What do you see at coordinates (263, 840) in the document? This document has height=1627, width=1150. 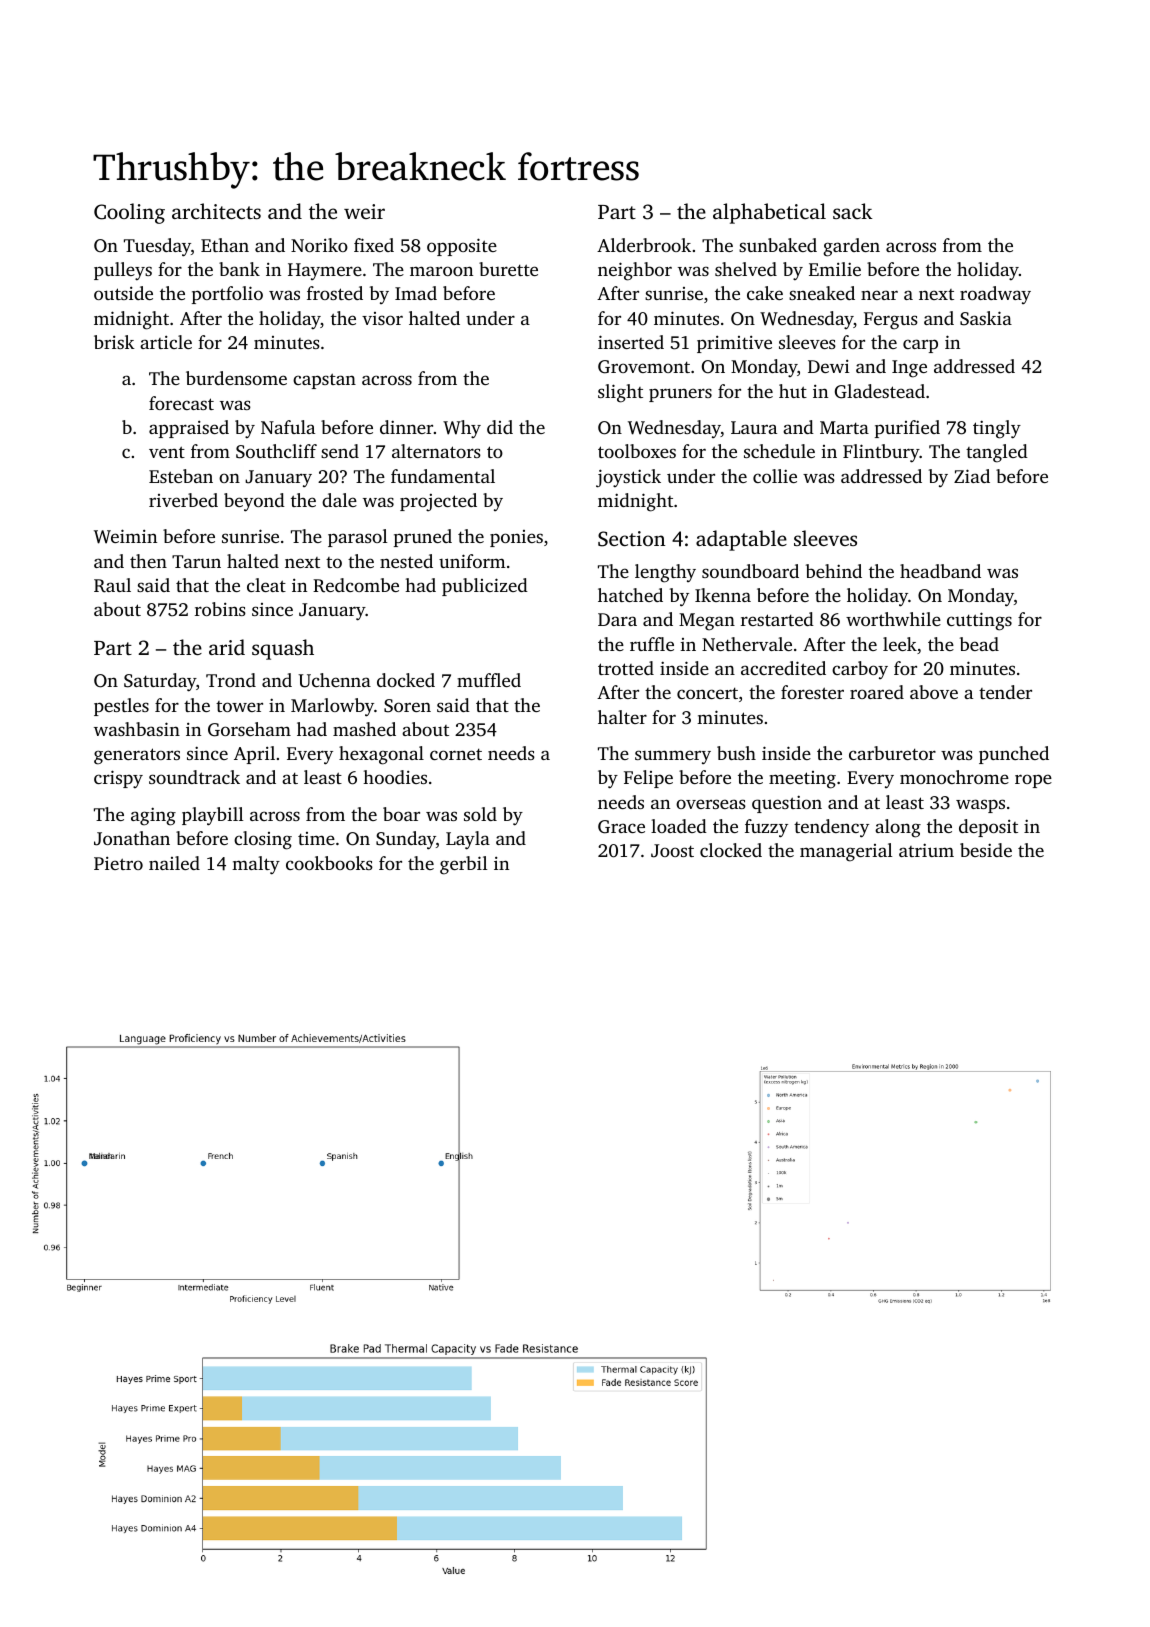 I see `closing` at bounding box center [263, 840].
